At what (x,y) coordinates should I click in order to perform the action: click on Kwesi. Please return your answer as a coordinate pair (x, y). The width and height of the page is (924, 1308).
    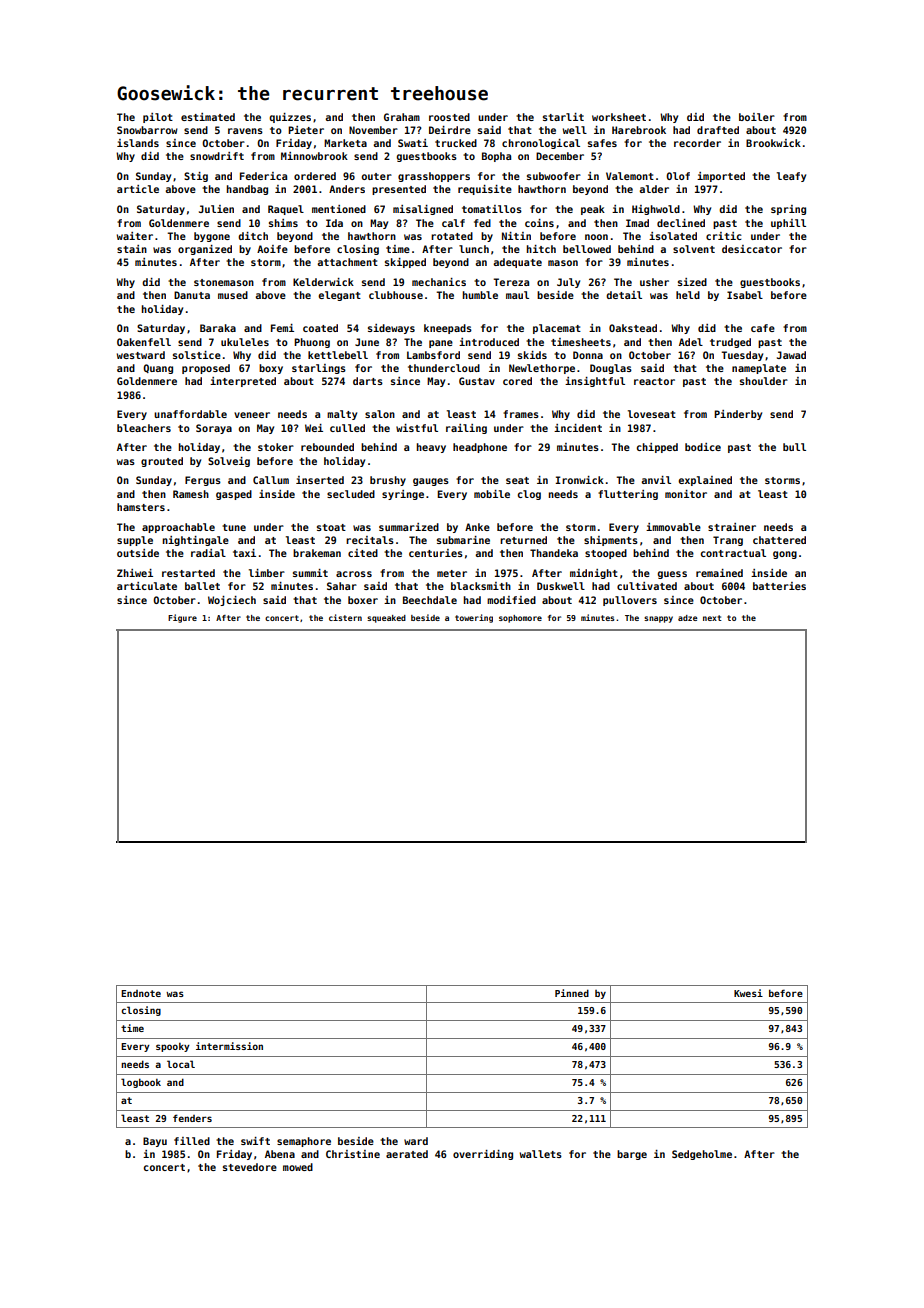
    Looking at the image, I should click on (748, 993).
